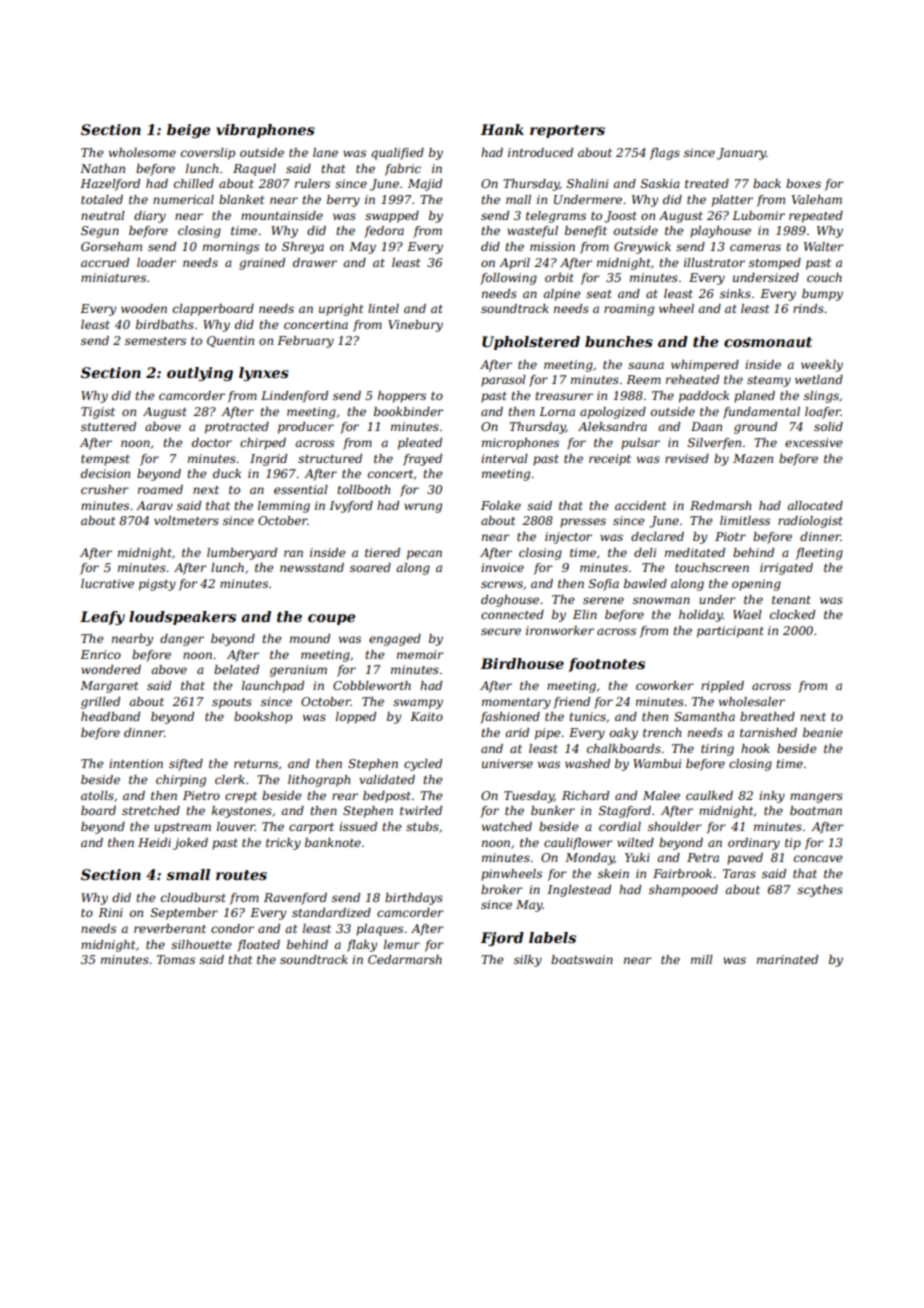 The width and height of the screenshot is (924, 1308). I want to click on Daan, so click(706, 426).
